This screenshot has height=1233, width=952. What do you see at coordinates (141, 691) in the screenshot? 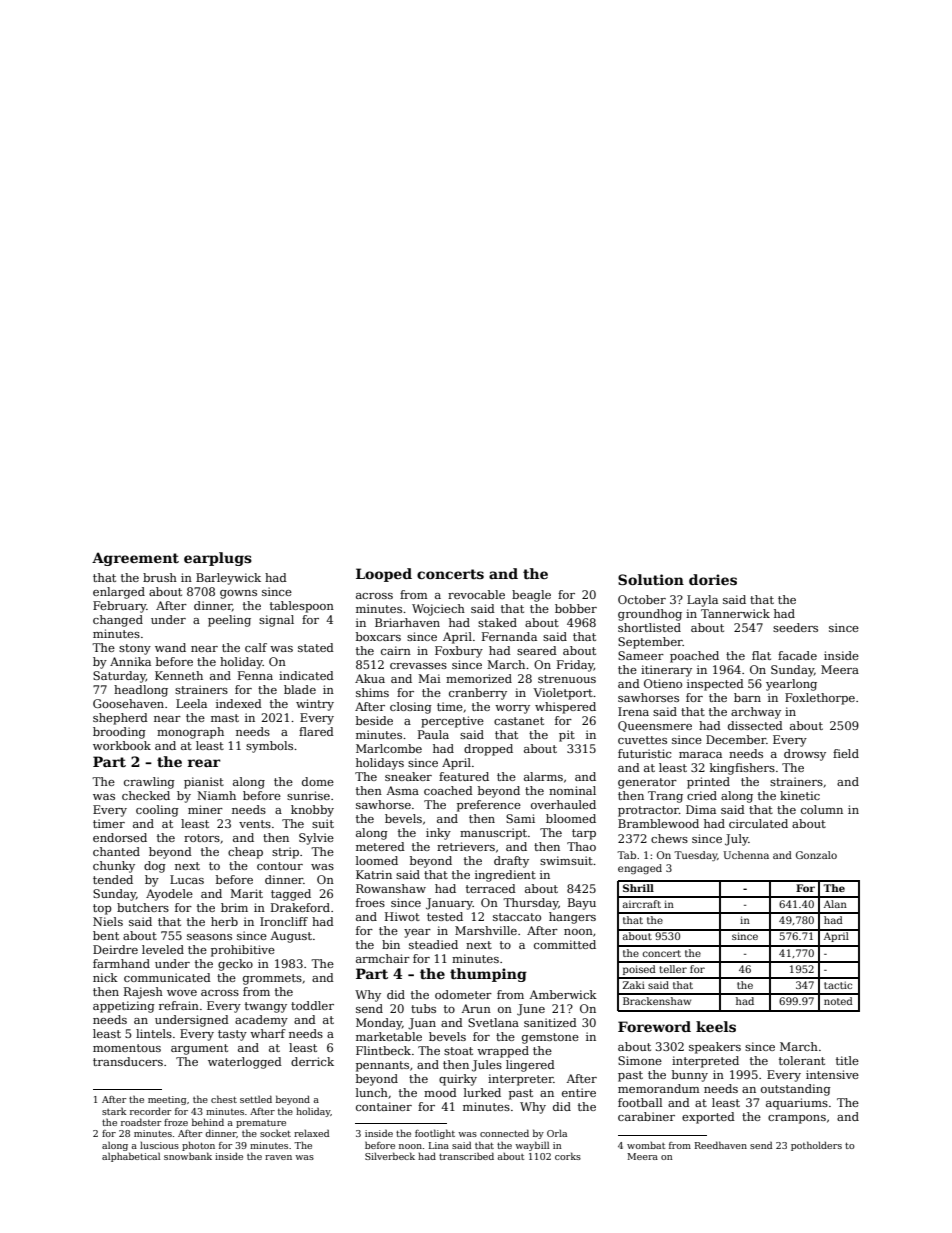
I see `headlong` at bounding box center [141, 691].
